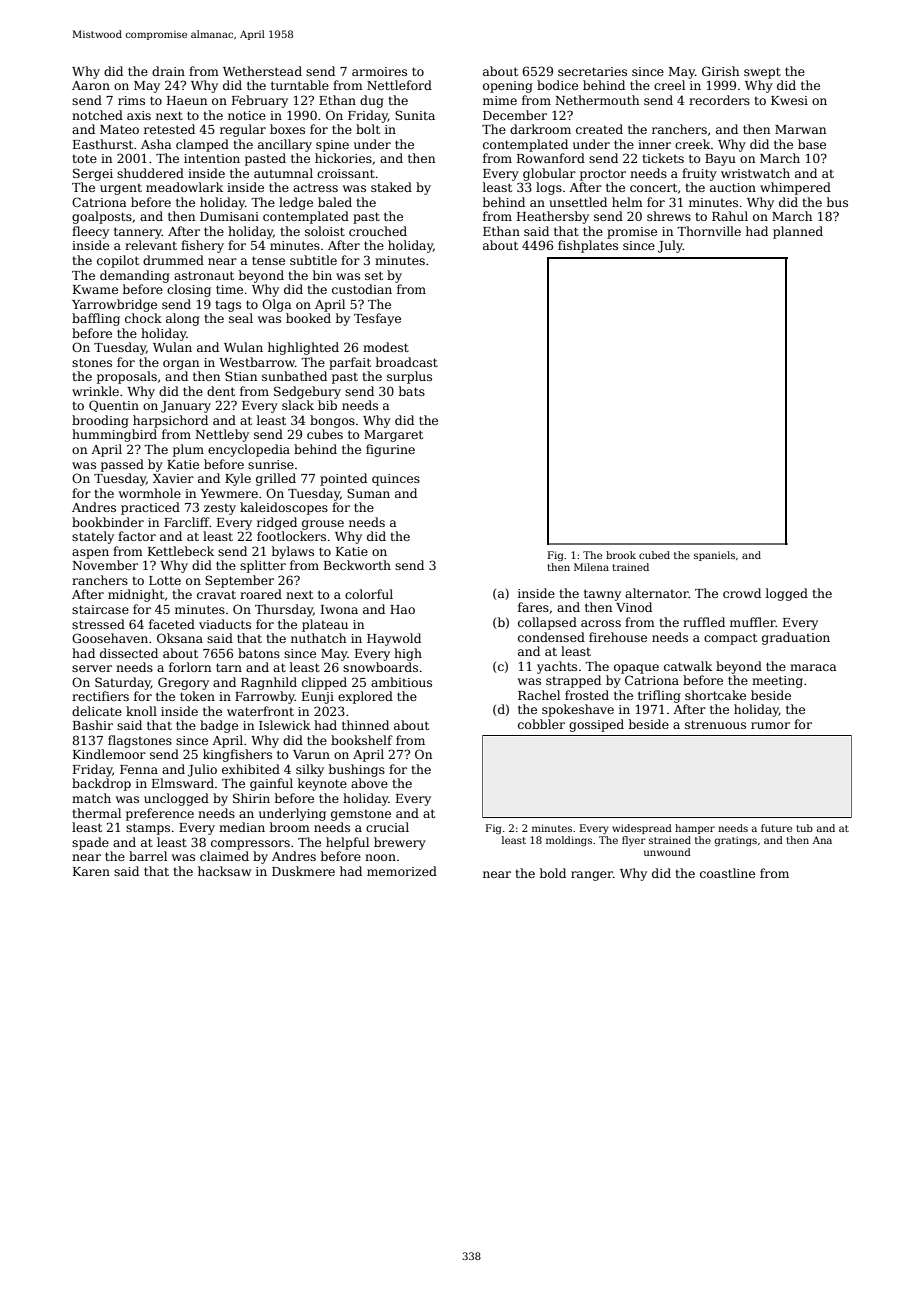  I want to click on memorized, so click(402, 871).
